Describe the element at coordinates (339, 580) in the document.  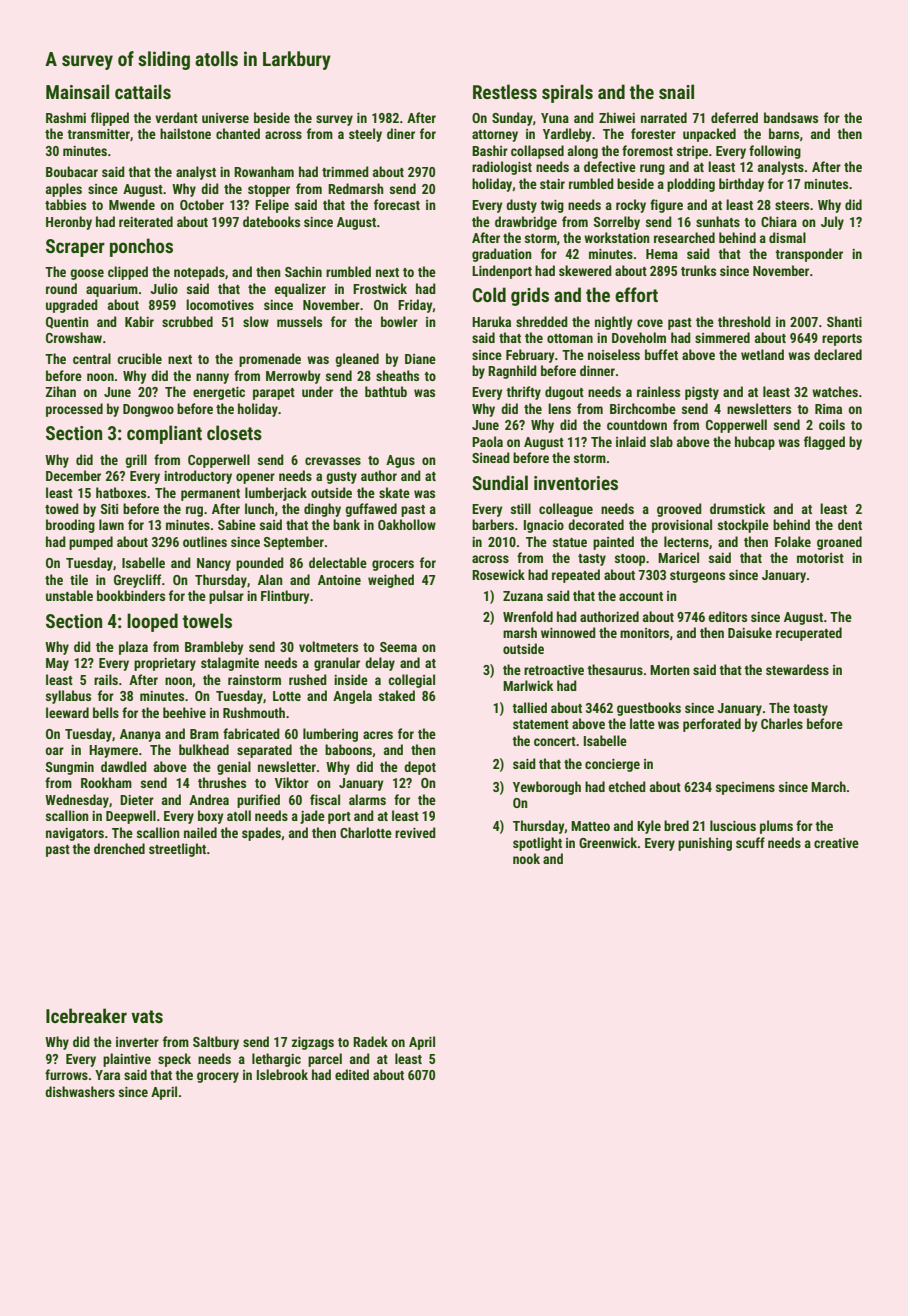
I see `Antoine` at that location.
